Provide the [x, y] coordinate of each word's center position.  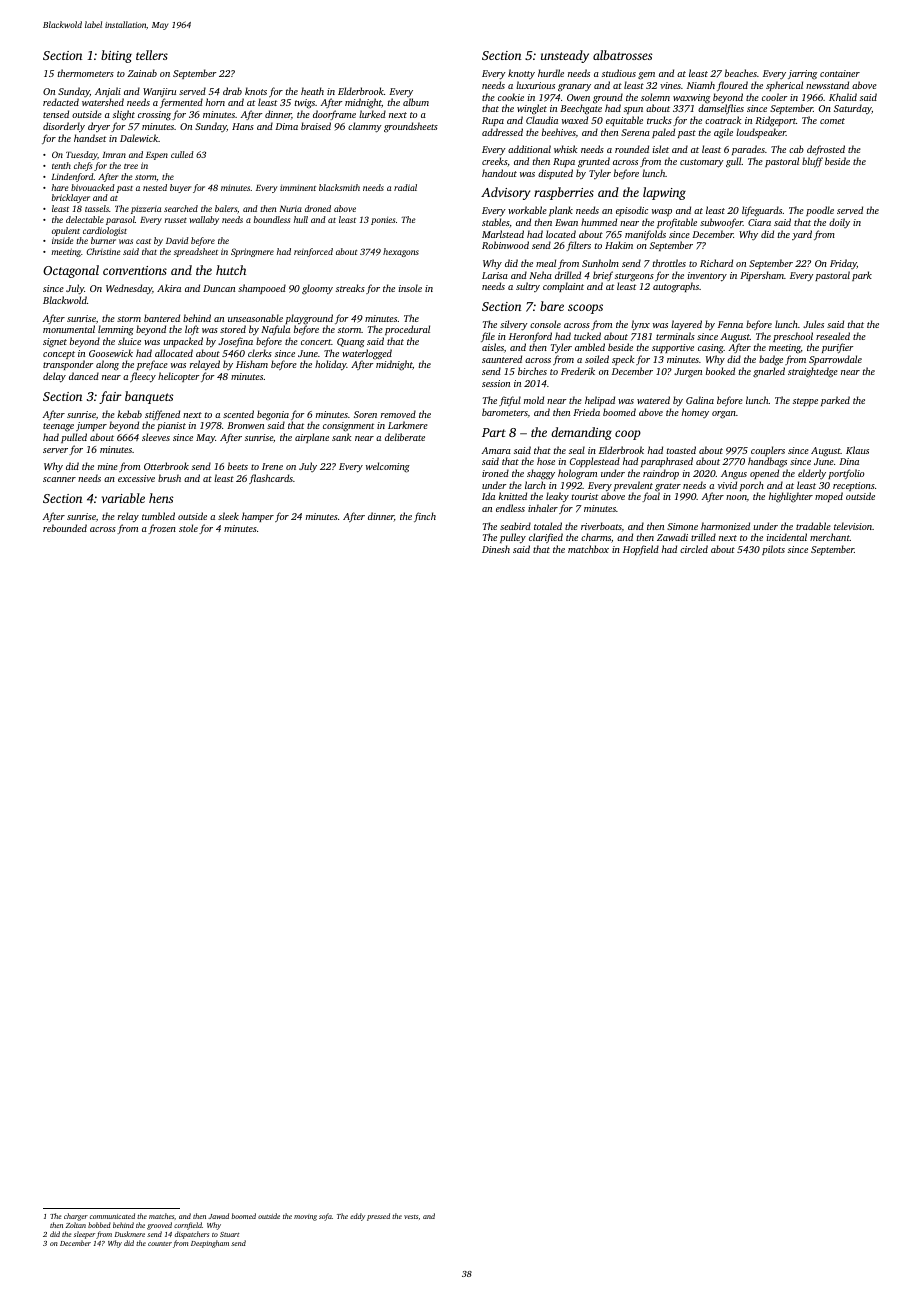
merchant [830, 537]
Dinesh [496, 549]
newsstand [827, 85]
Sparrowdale [835, 360]
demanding [581, 433]
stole [188, 528]
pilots [773, 550]
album [416, 102]
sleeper [84, 1235]
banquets [149, 397]
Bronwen [245, 425]
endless [510, 508]
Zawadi [672, 537]
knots [256, 91]
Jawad [218, 1216]
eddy [357, 1217]
